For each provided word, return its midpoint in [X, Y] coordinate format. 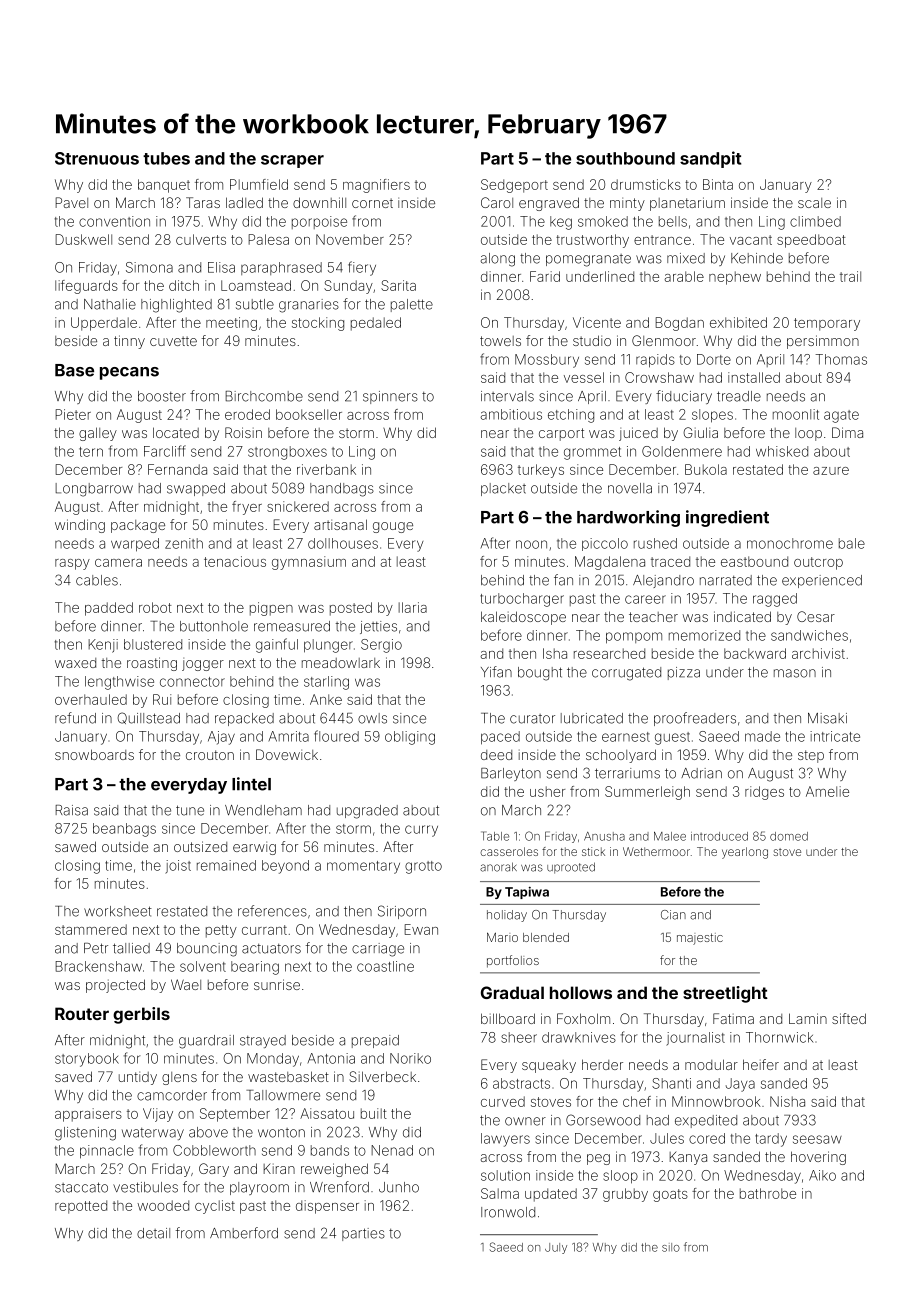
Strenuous [97, 158]
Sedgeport [514, 186]
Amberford [244, 1233]
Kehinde [757, 258]
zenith [184, 543]
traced [670, 561]
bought [540, 674]
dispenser [327, 1207]
